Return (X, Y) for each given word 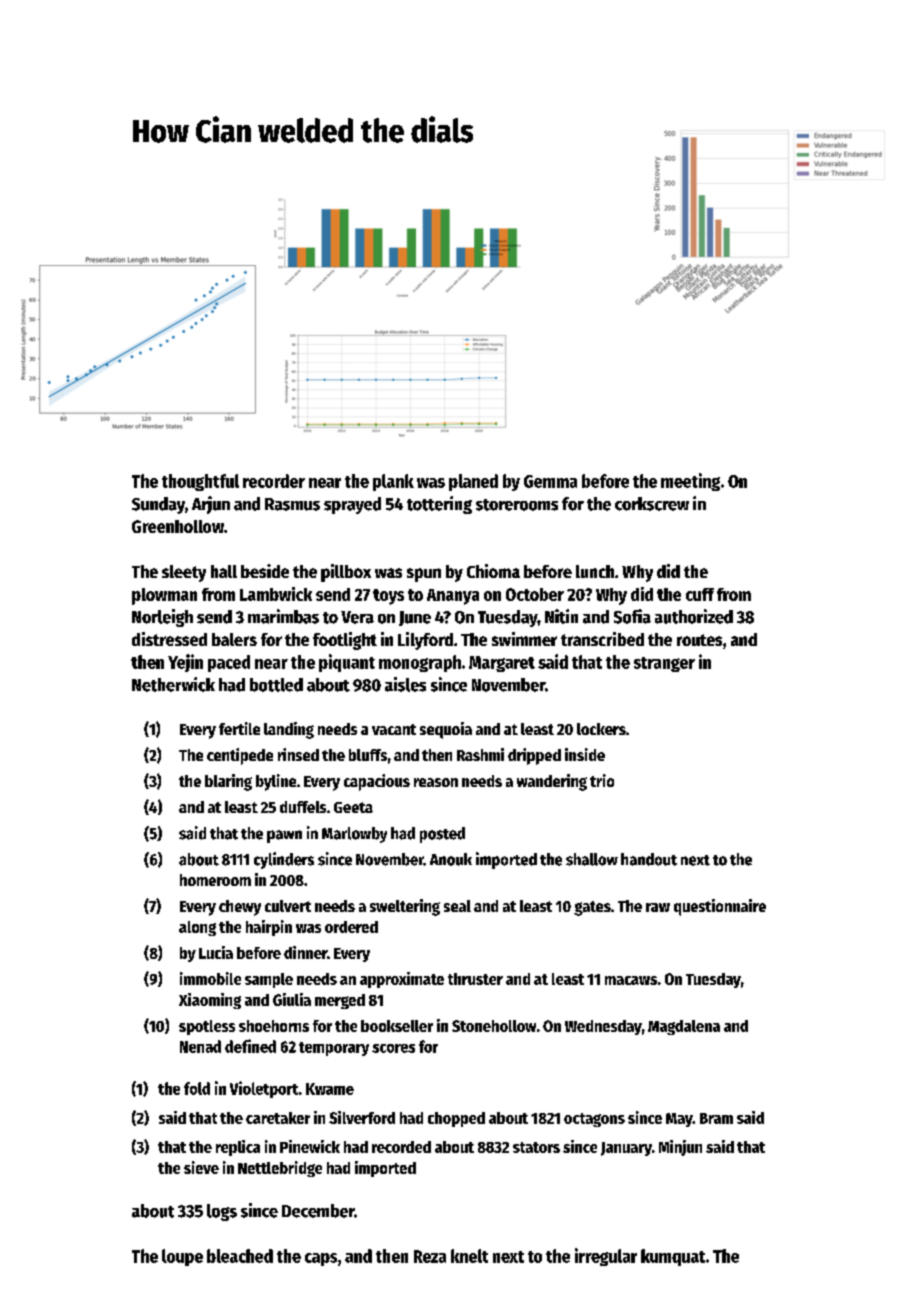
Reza (430, 1256)
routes (699, 640)
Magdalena (684, 1027)
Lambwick (276, 594)
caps (321, 1259)
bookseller (397, 1026)
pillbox (346, 573)
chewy (240, 908)
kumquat (673, 1257)
